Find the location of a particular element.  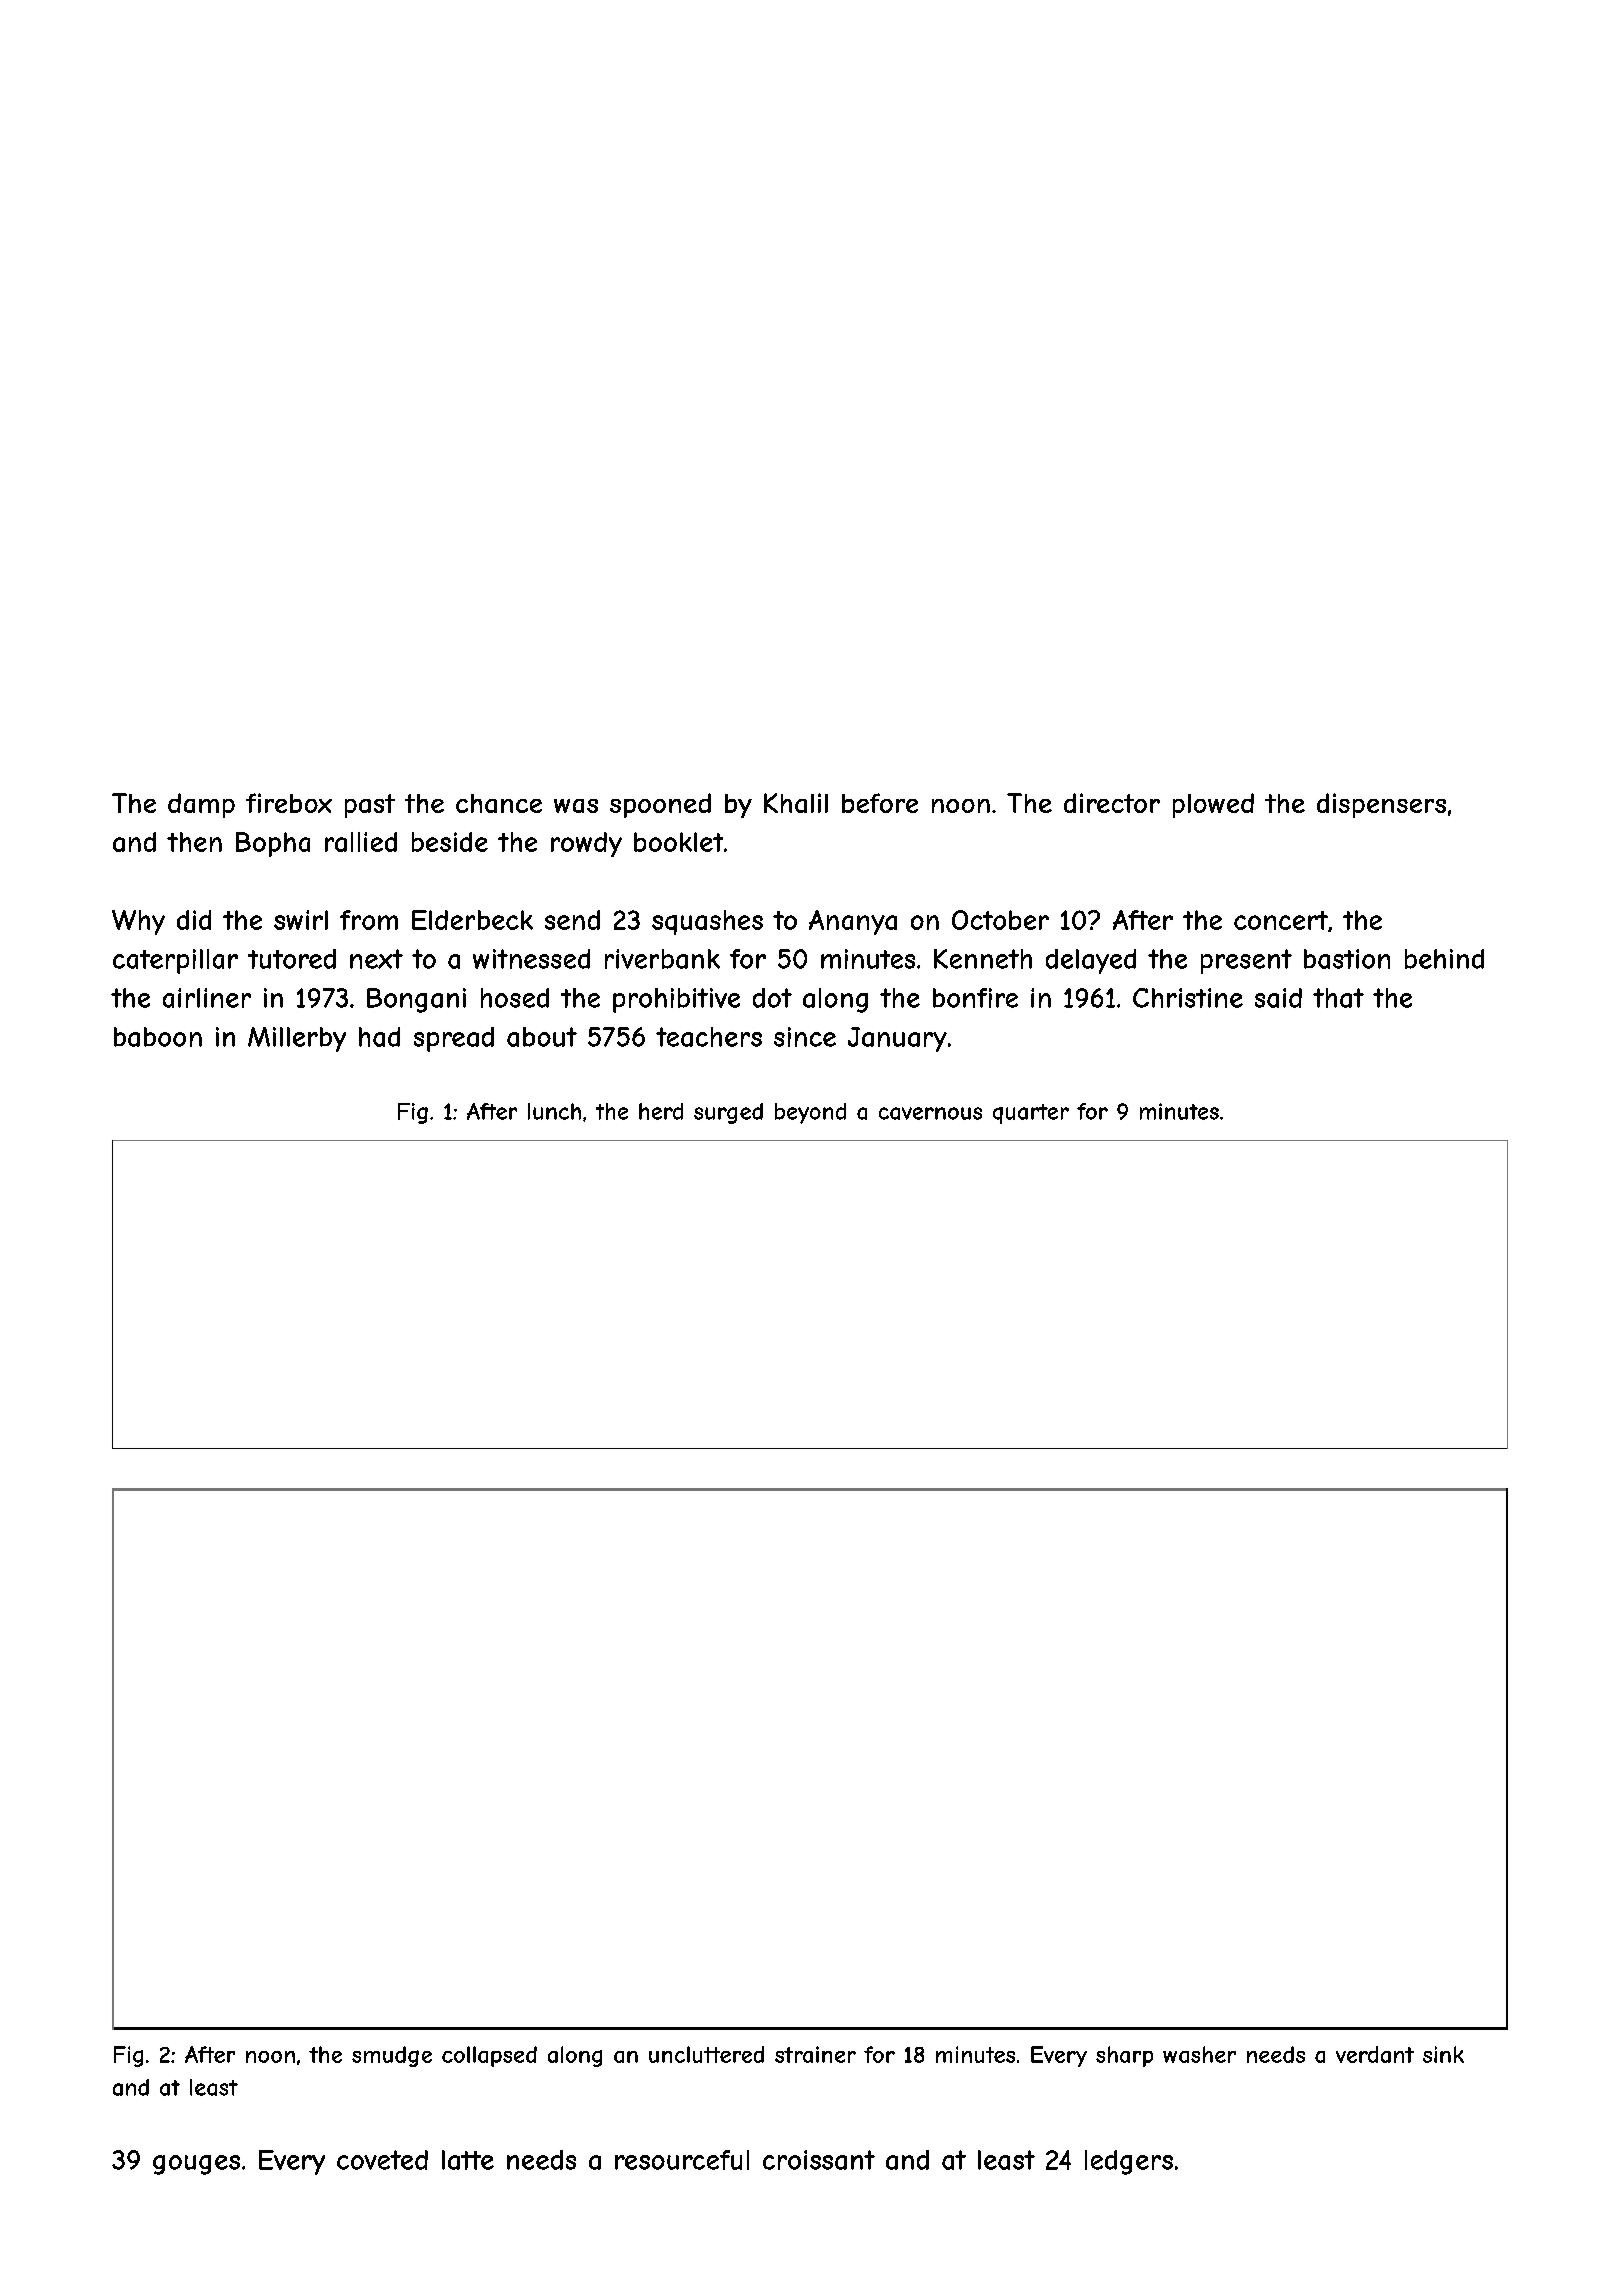

that is located at coordinates (1338, 998).
